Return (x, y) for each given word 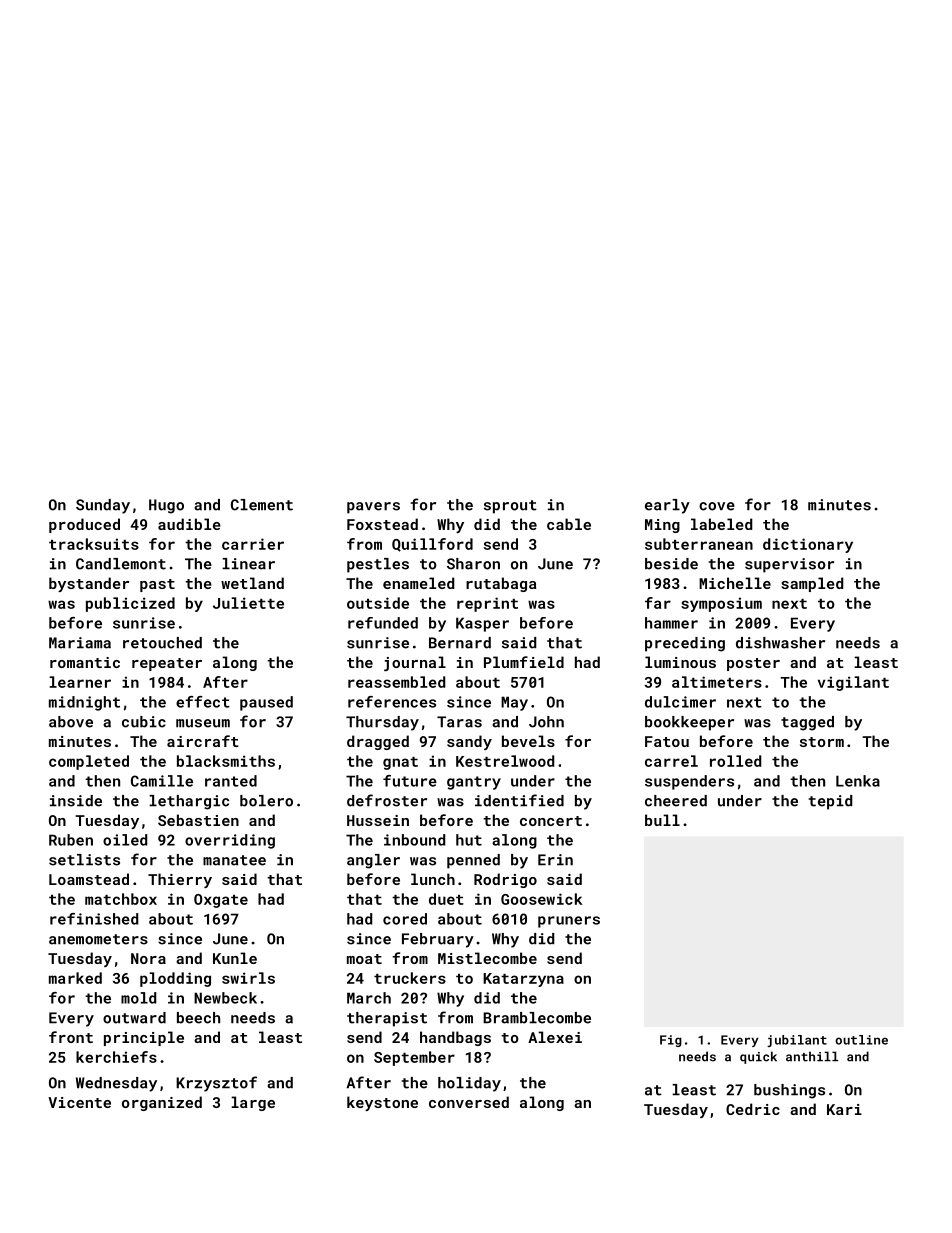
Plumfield (524, 662)
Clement (262, 505)
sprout (510, 507)
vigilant (853, 683)
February (438, 940)
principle (144, 1038)
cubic (144, 722)
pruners (569, 922)
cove (717, 506)
